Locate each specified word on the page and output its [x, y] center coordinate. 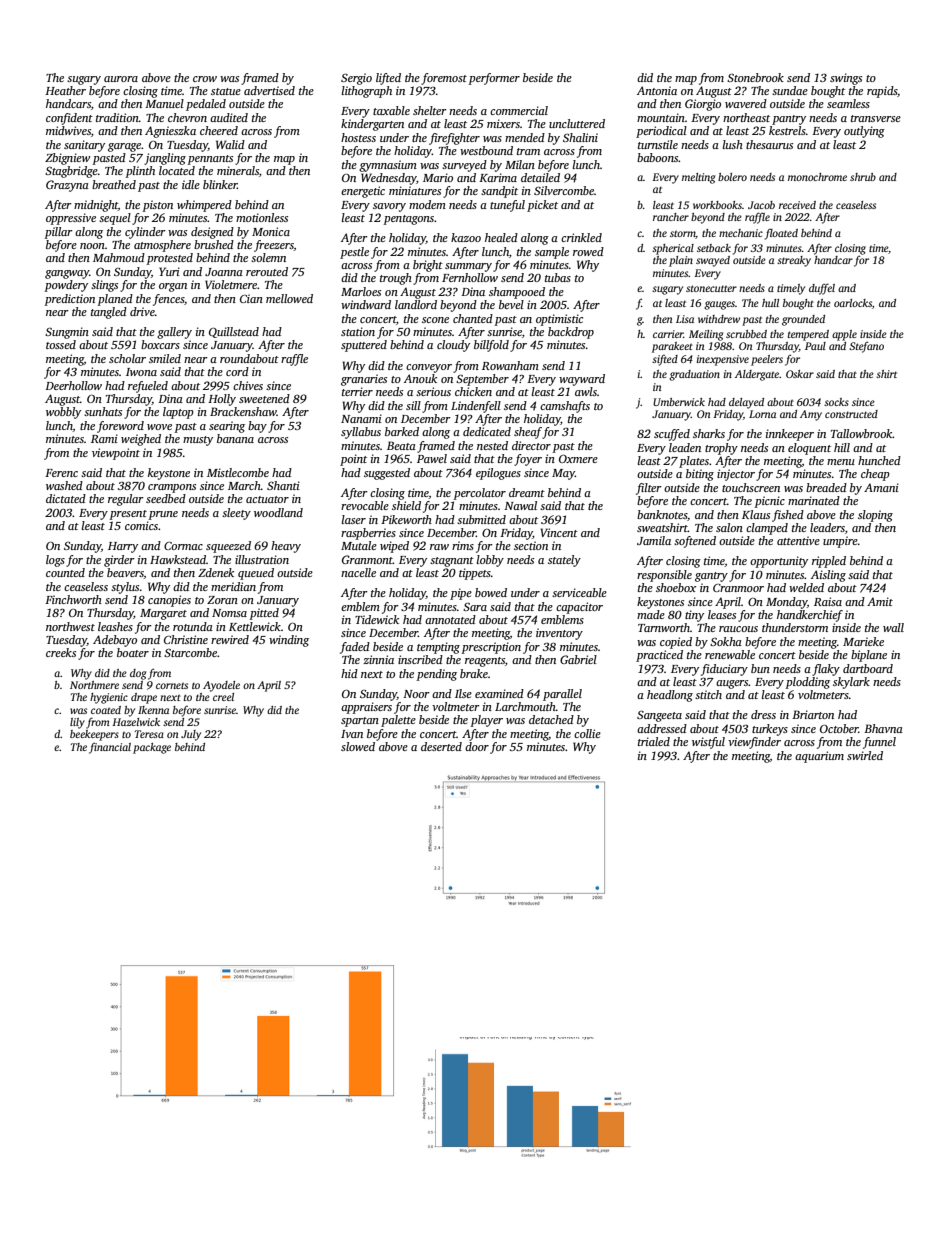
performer [494, 79]
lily [77, 723]
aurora [121, 79]
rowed [588, 251]
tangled [109, 313]
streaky [794, 261]
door [477, 746]
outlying [864, 132]
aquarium [819, 757]
